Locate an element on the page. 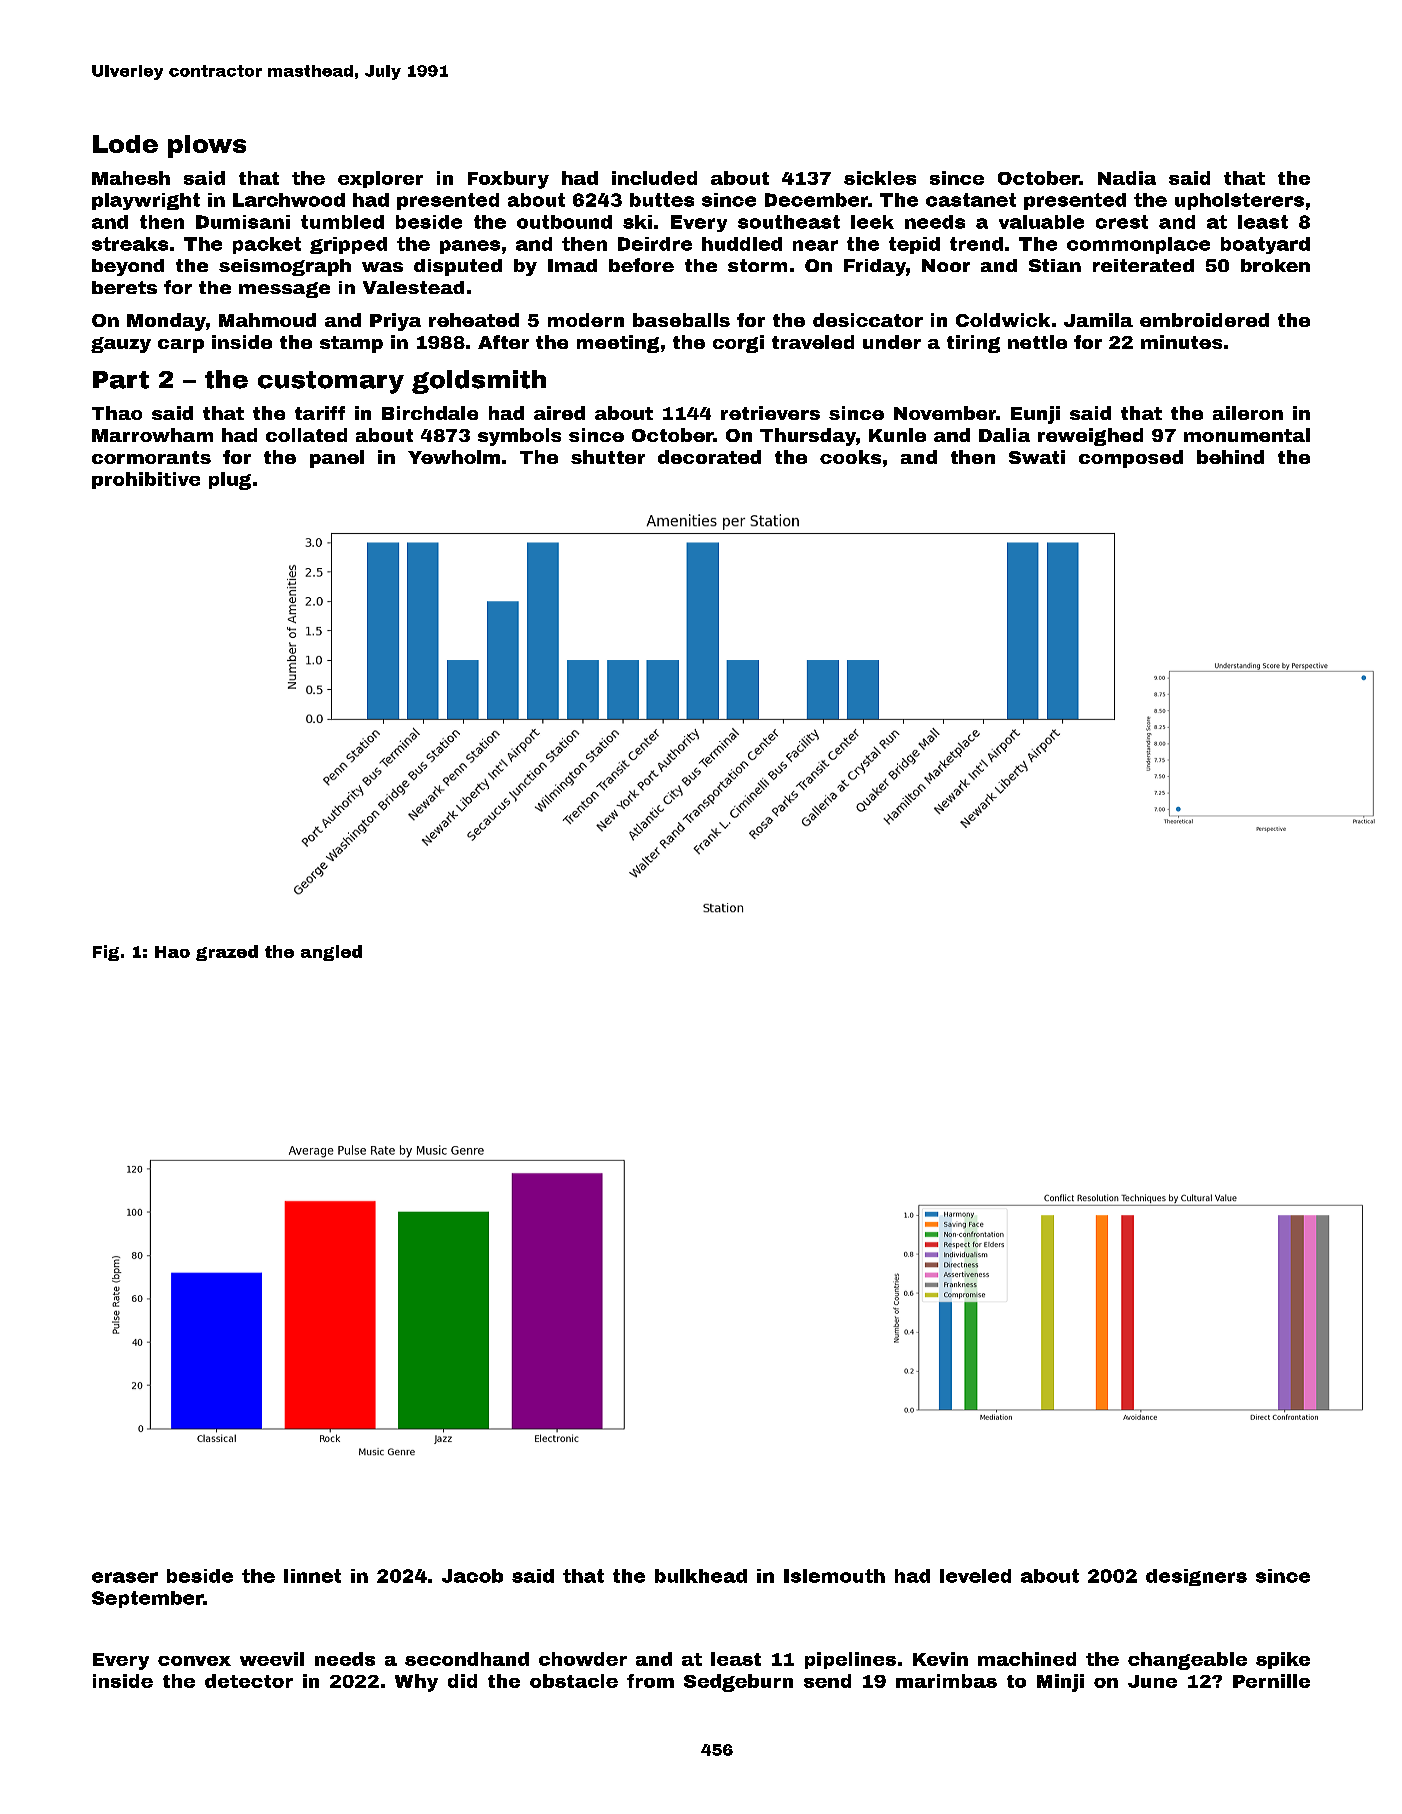 Image resolution: width=1402 pixels, height=1814 pixels. Lode is located at coordinates (125, 144).
